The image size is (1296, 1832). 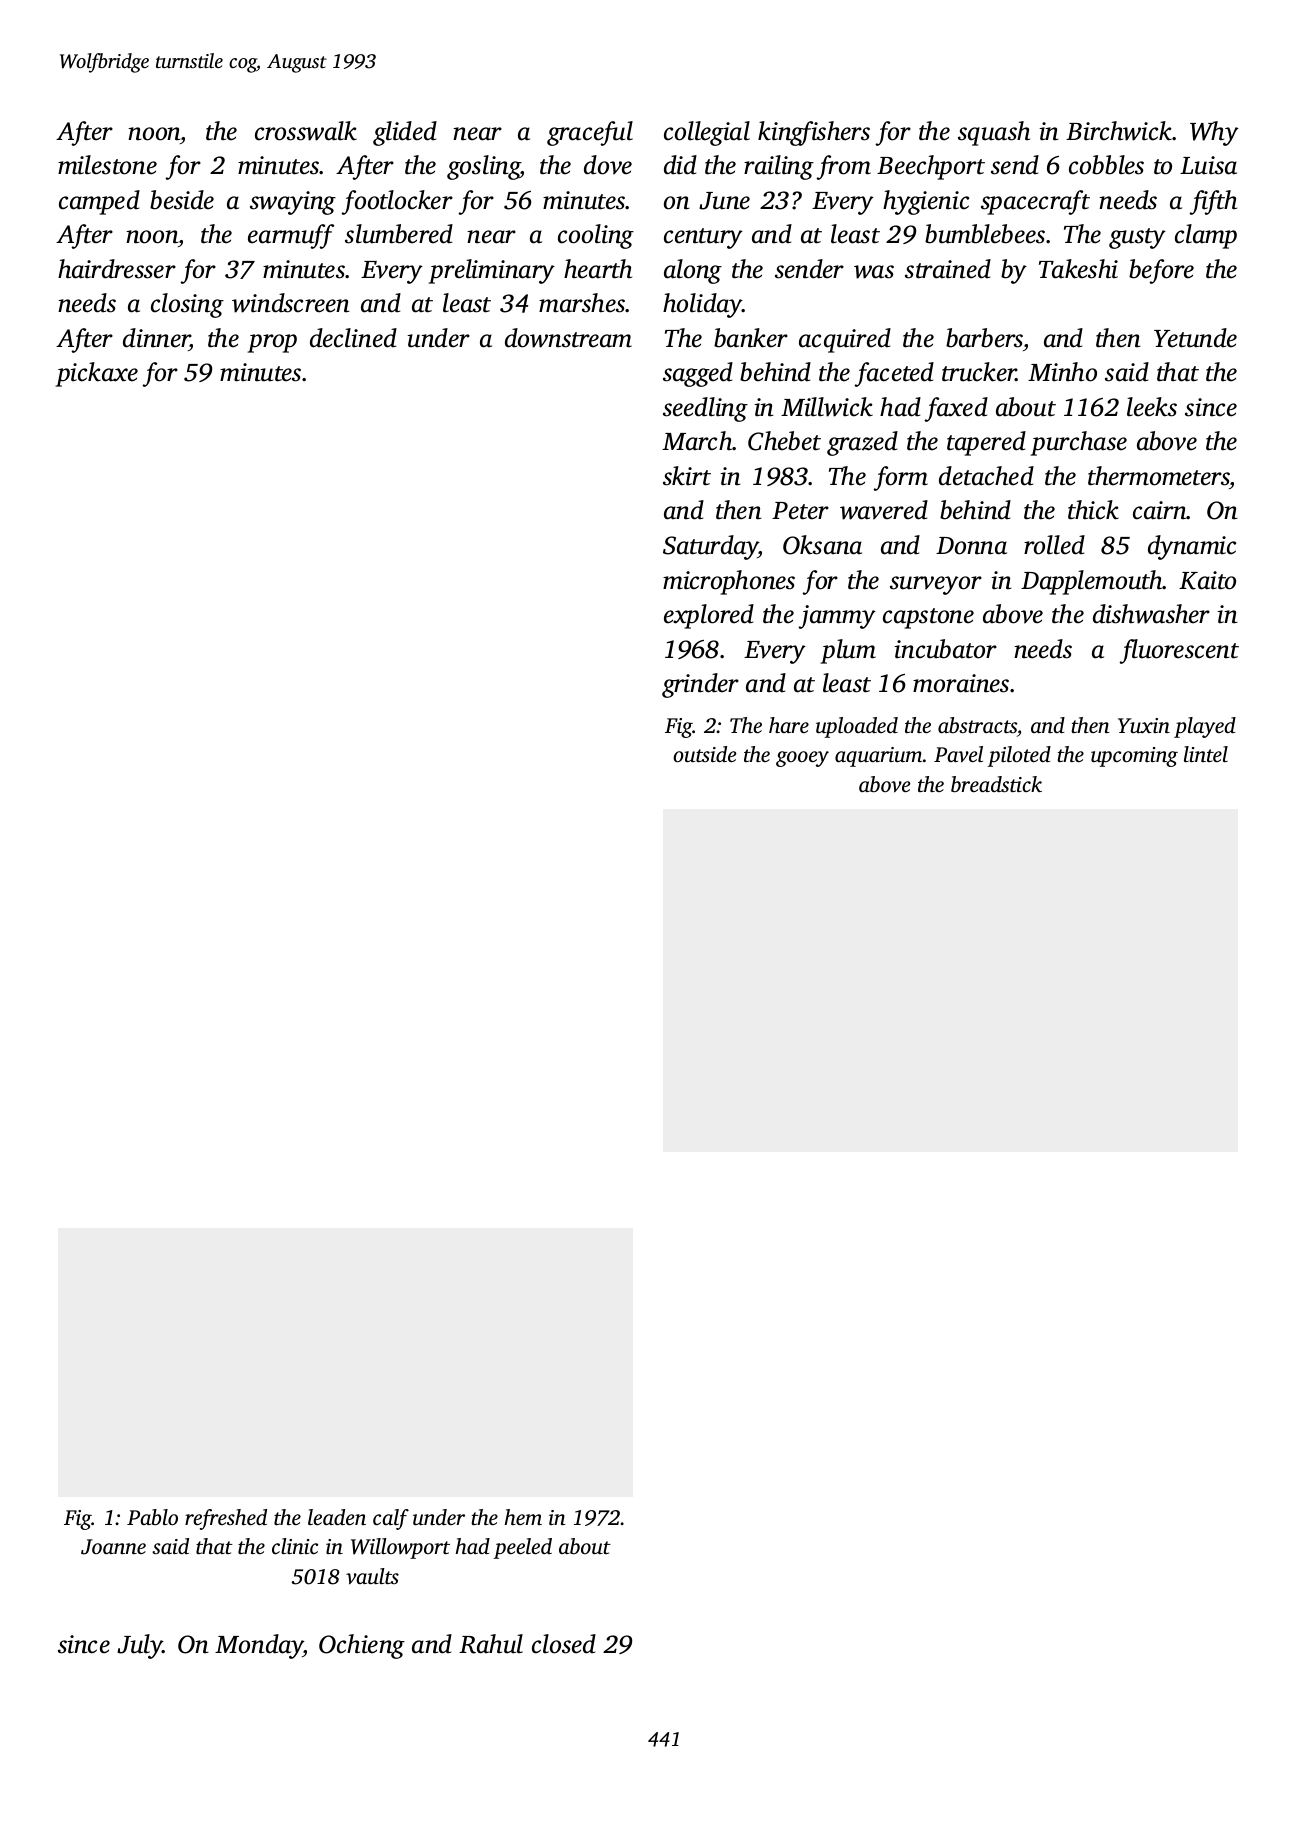 What do you see at coordinates (96, 374) in the document?
I see `pickaxe` at bounding box center [96, 374].
